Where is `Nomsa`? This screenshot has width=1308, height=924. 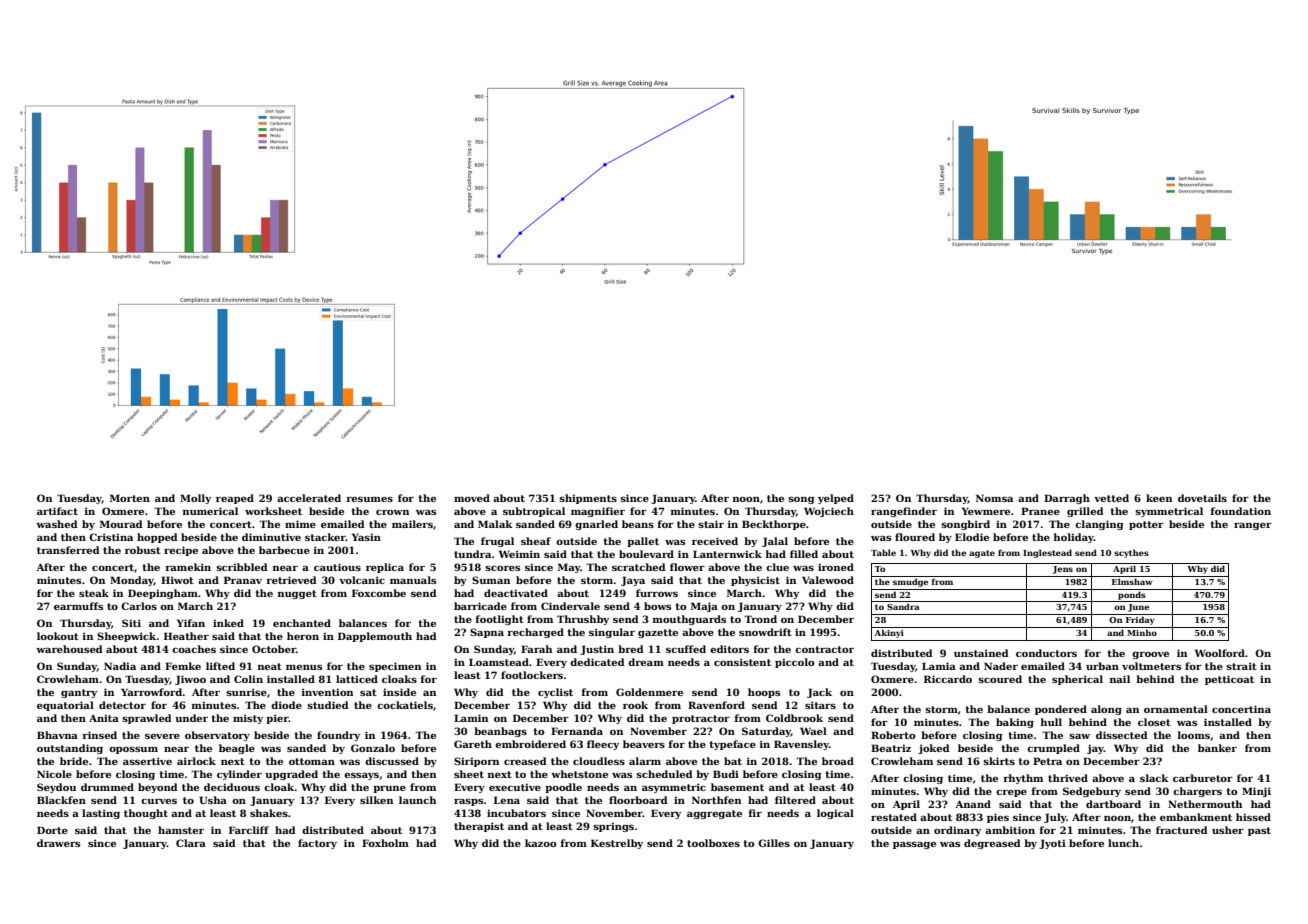
Nomsa is located at coordinates (994, 498).
